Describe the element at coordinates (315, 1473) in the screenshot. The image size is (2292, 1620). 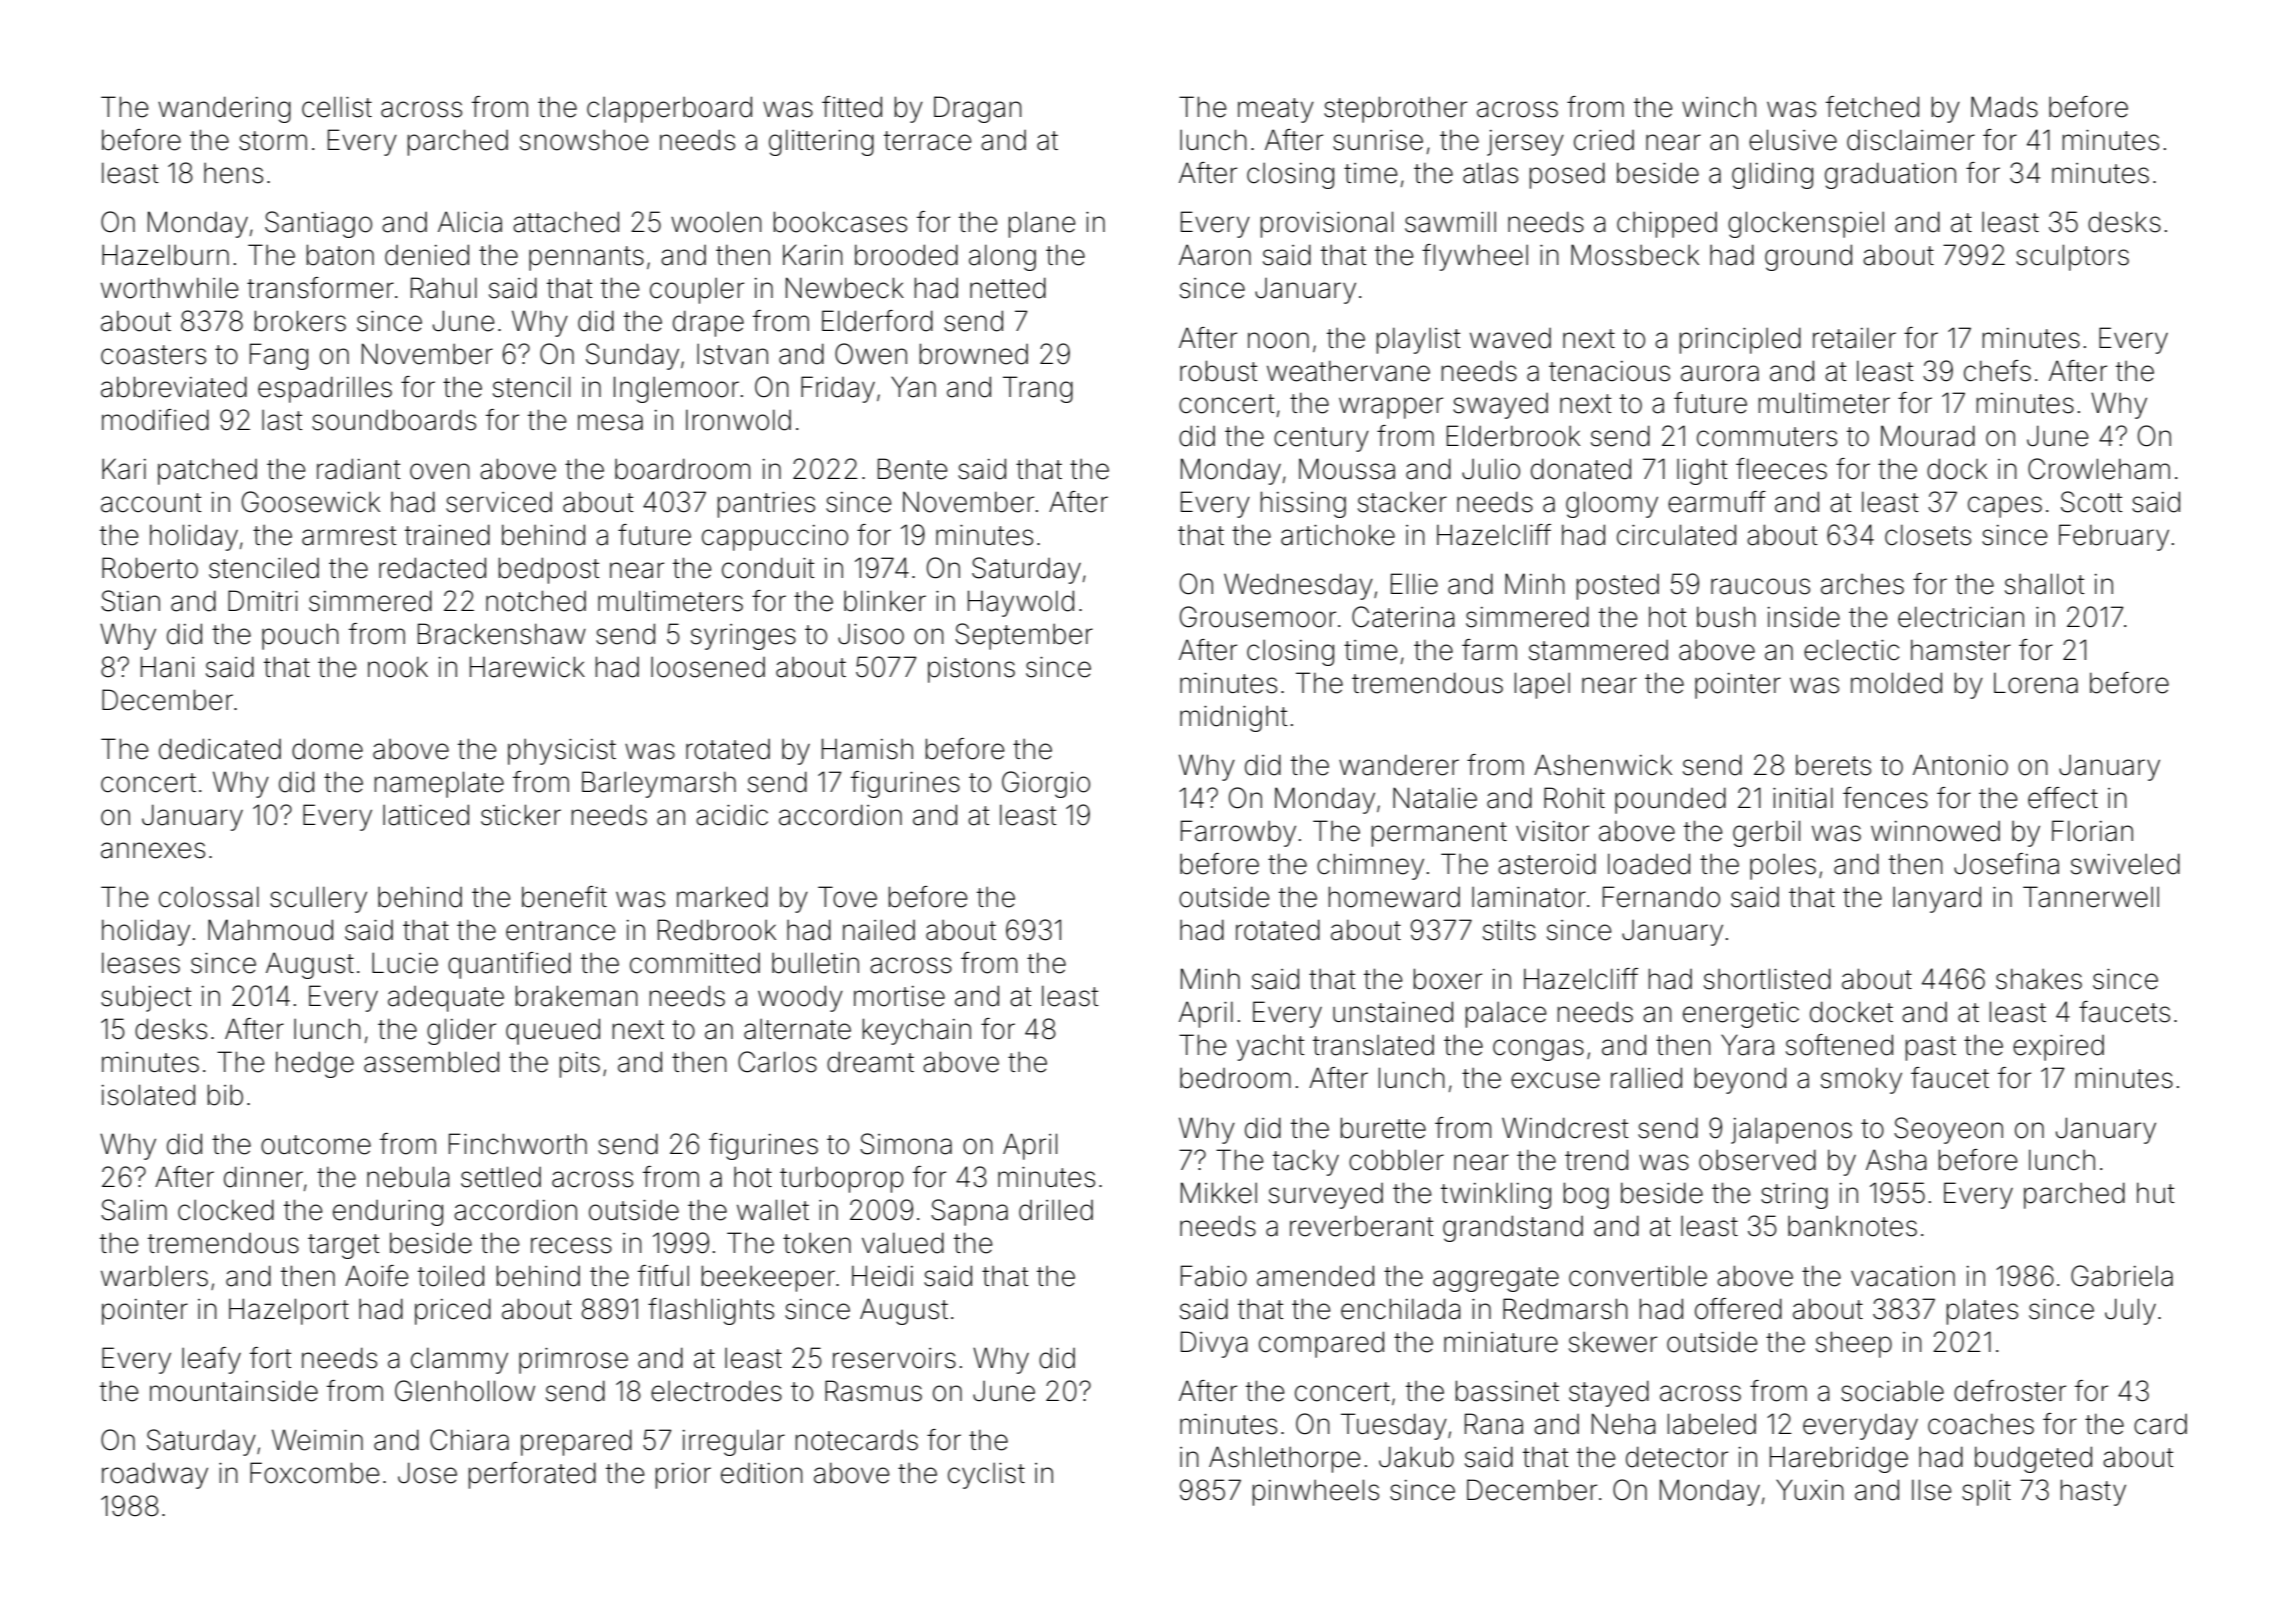
I see `Foxcombe` at that location.
